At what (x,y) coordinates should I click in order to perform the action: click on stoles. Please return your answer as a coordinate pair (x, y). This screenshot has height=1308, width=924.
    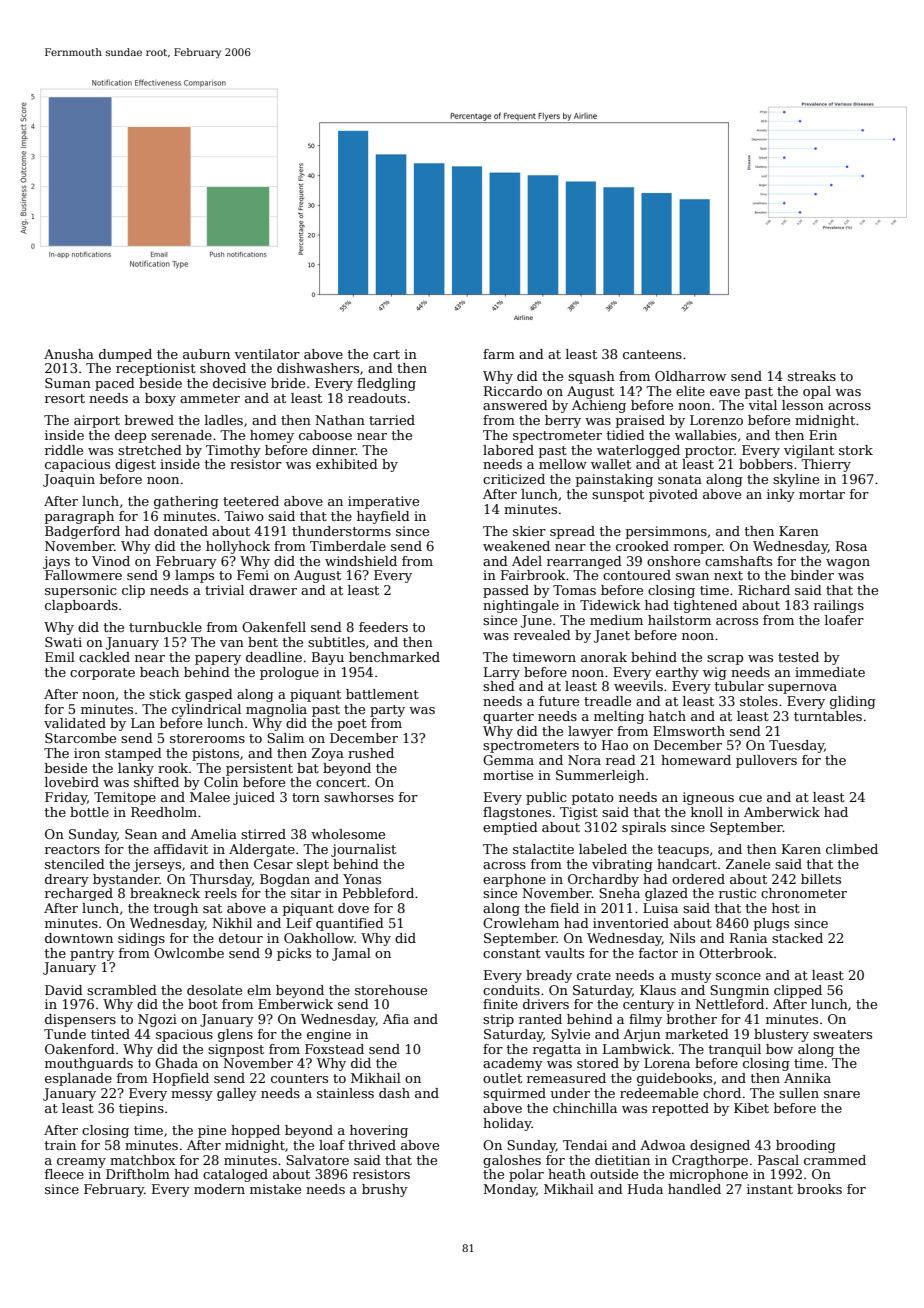
    Looking at the image, I should click on (759, 701).
